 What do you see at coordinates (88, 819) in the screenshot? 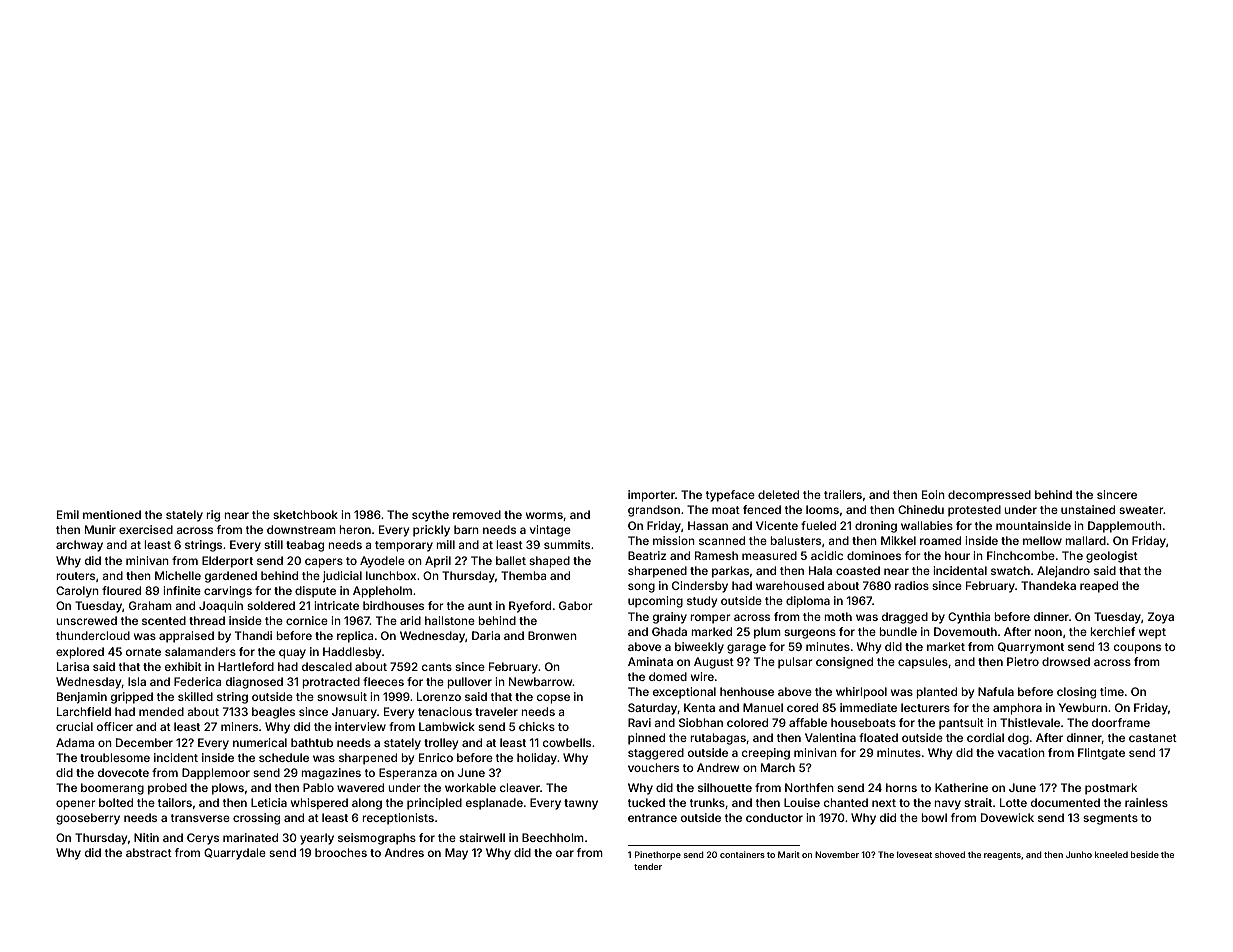
I see `gooseberry` at bounding box center [88, 819].
